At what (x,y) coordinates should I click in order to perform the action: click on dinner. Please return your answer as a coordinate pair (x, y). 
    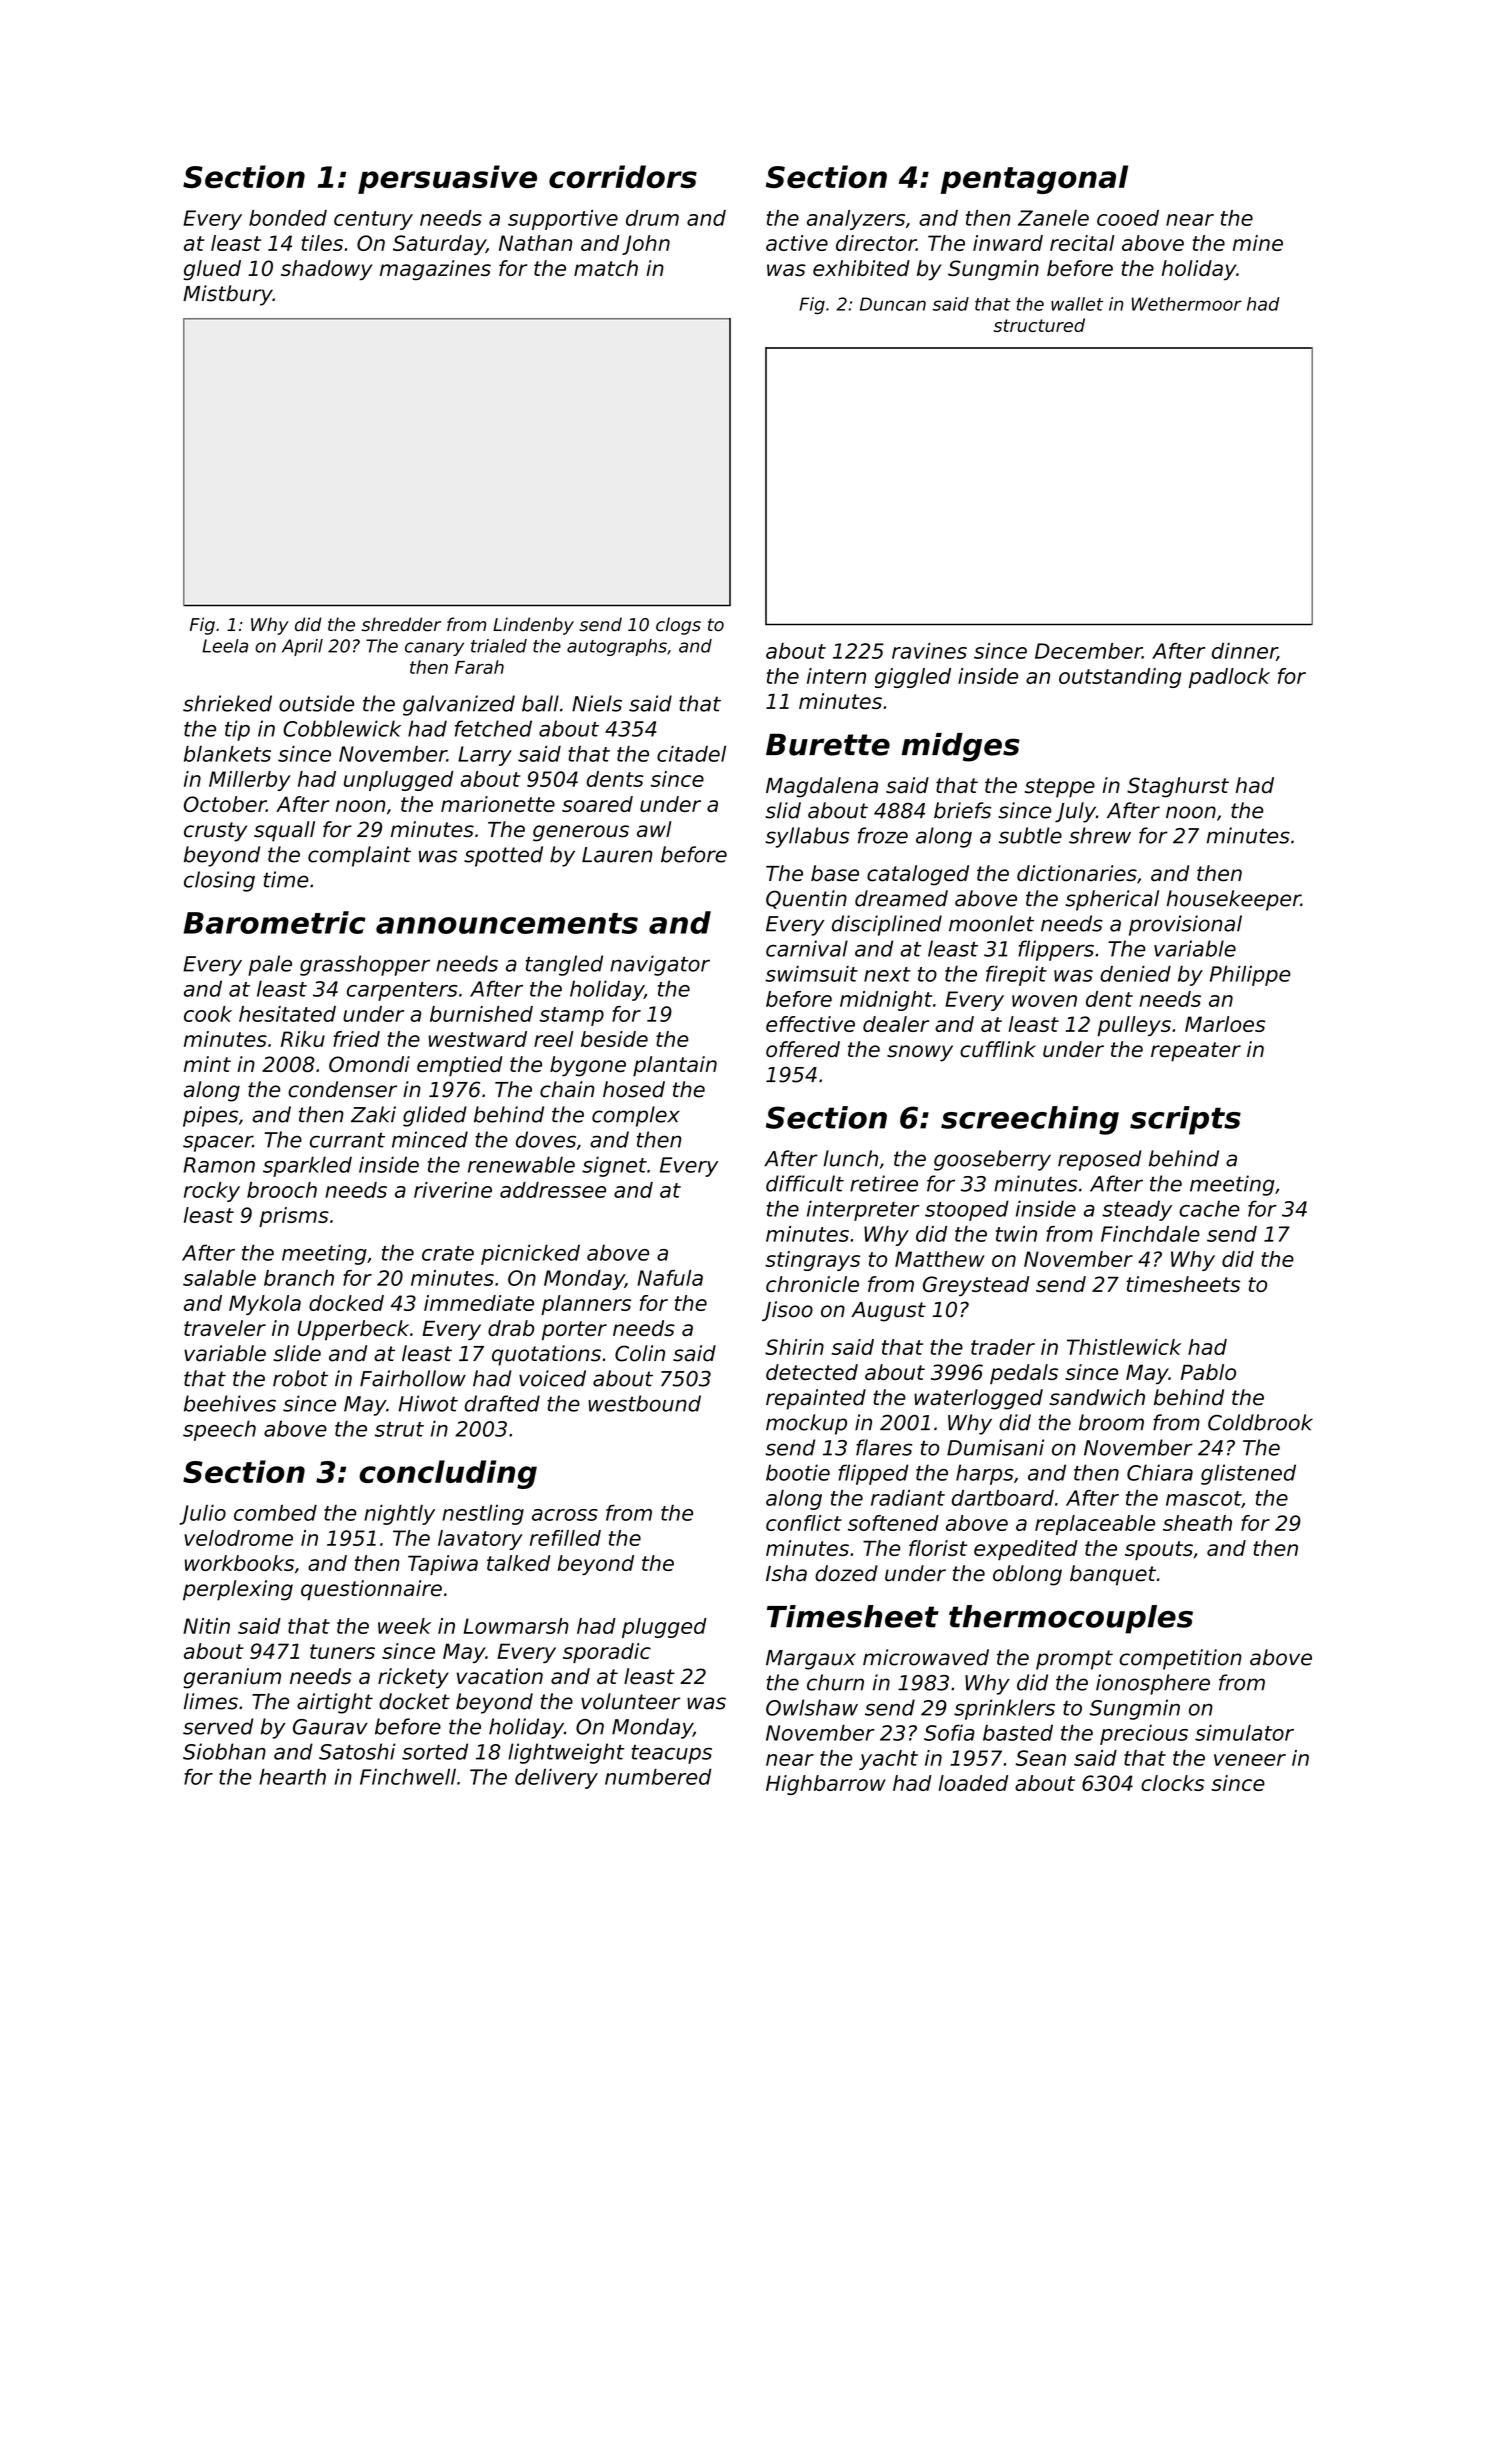
    Looking at the image, I should click on (1244, 652).
